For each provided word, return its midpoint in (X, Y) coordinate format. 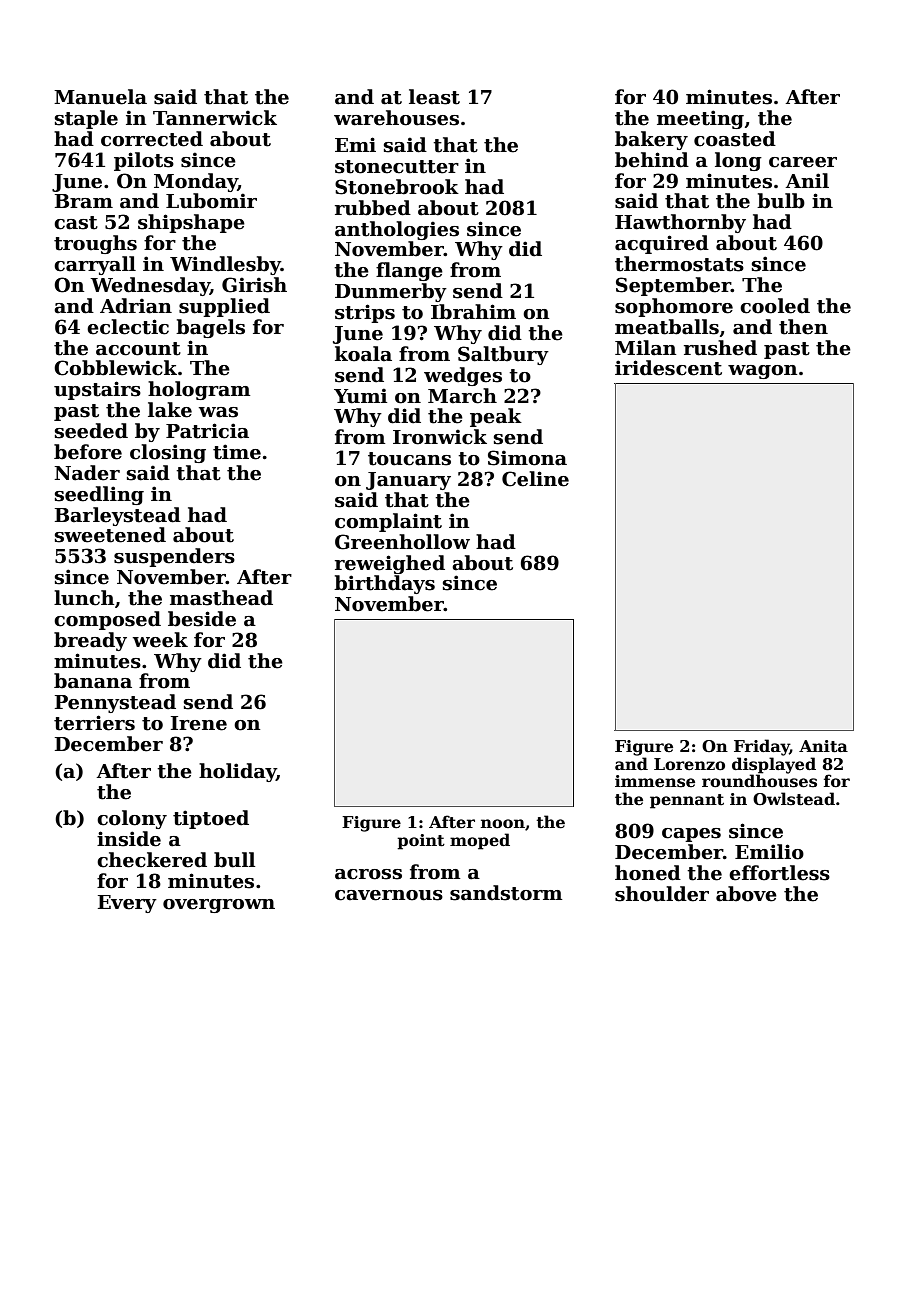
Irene (199, 723)
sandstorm (506, 893)
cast (76, 223)
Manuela (100, 97)
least (434, 97)
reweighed (390, 564)
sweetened (110, 535)
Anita (823, 746)
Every (127, 904)
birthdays (384, 584)
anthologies (397, 230)
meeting (700, 119)
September (673, 286)
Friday (762, 747)
